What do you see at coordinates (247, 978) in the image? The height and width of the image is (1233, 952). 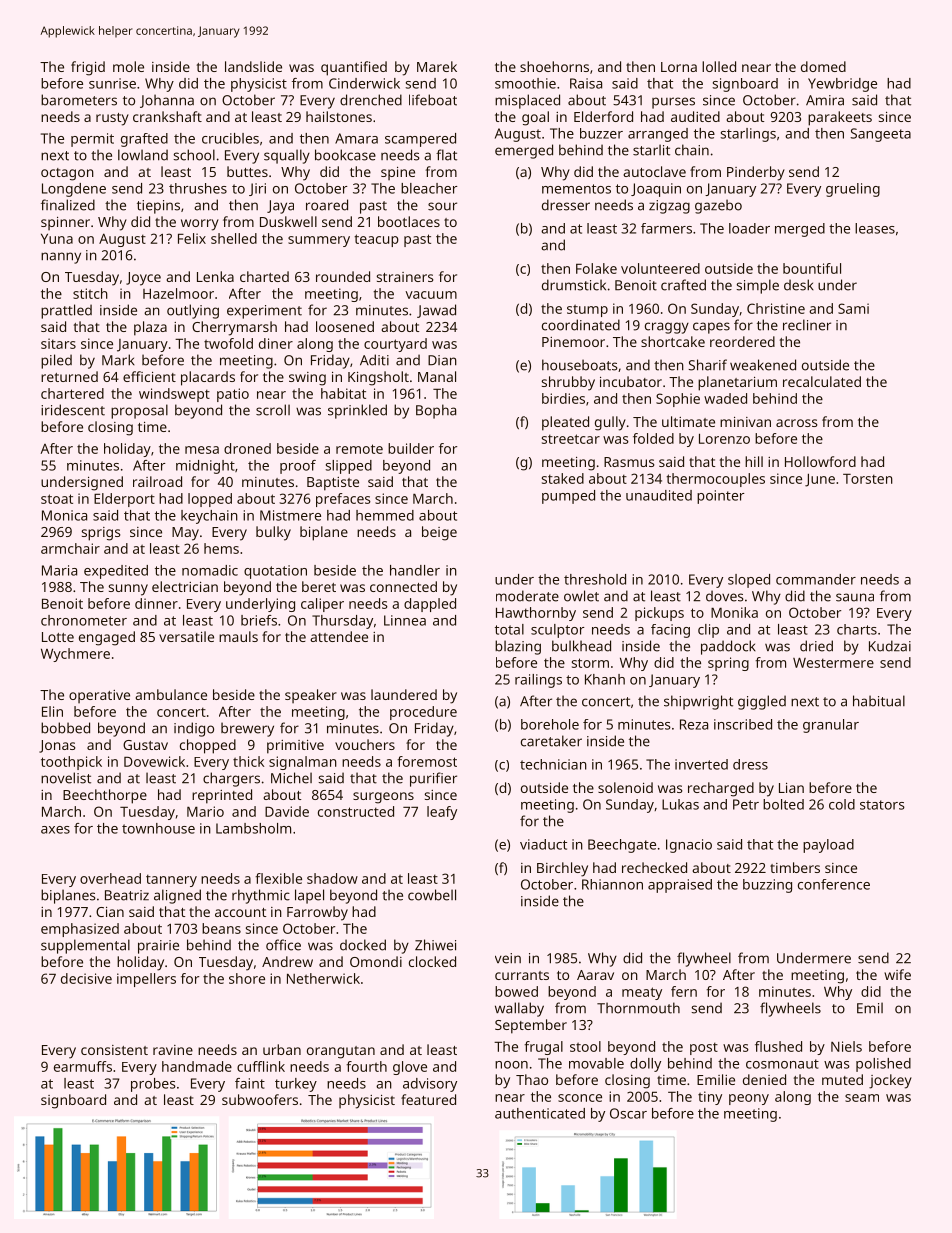 I see `shore` at bounding box center [247, 978].
